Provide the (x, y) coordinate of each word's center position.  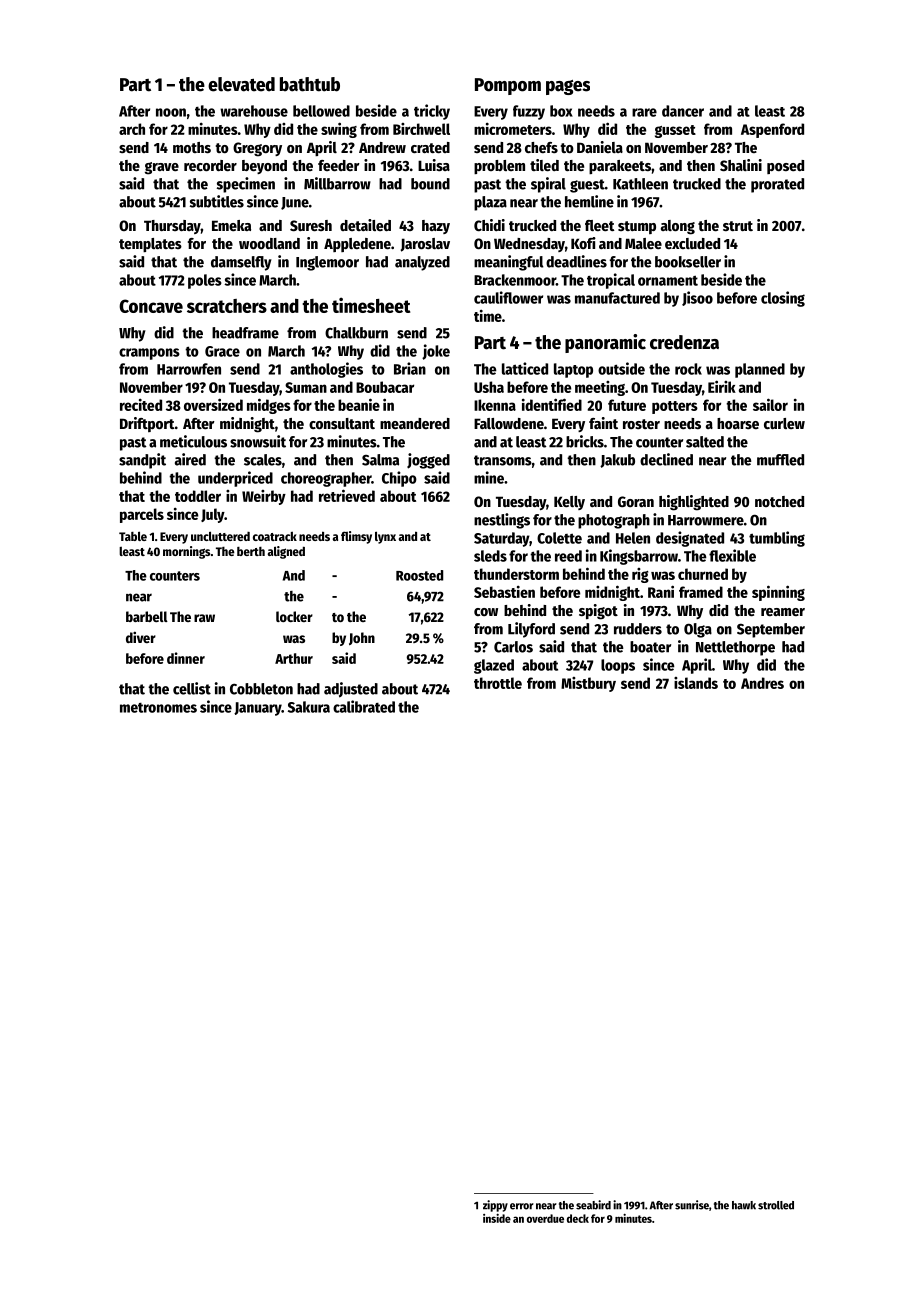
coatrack (275, 536)
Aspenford (772, 130)
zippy (495, 1206)
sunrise (692, 1205)
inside (497, 1218)
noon (171, 112)
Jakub (617, 461)
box (561, 111)
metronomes (158, 708)
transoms (503, 460)
